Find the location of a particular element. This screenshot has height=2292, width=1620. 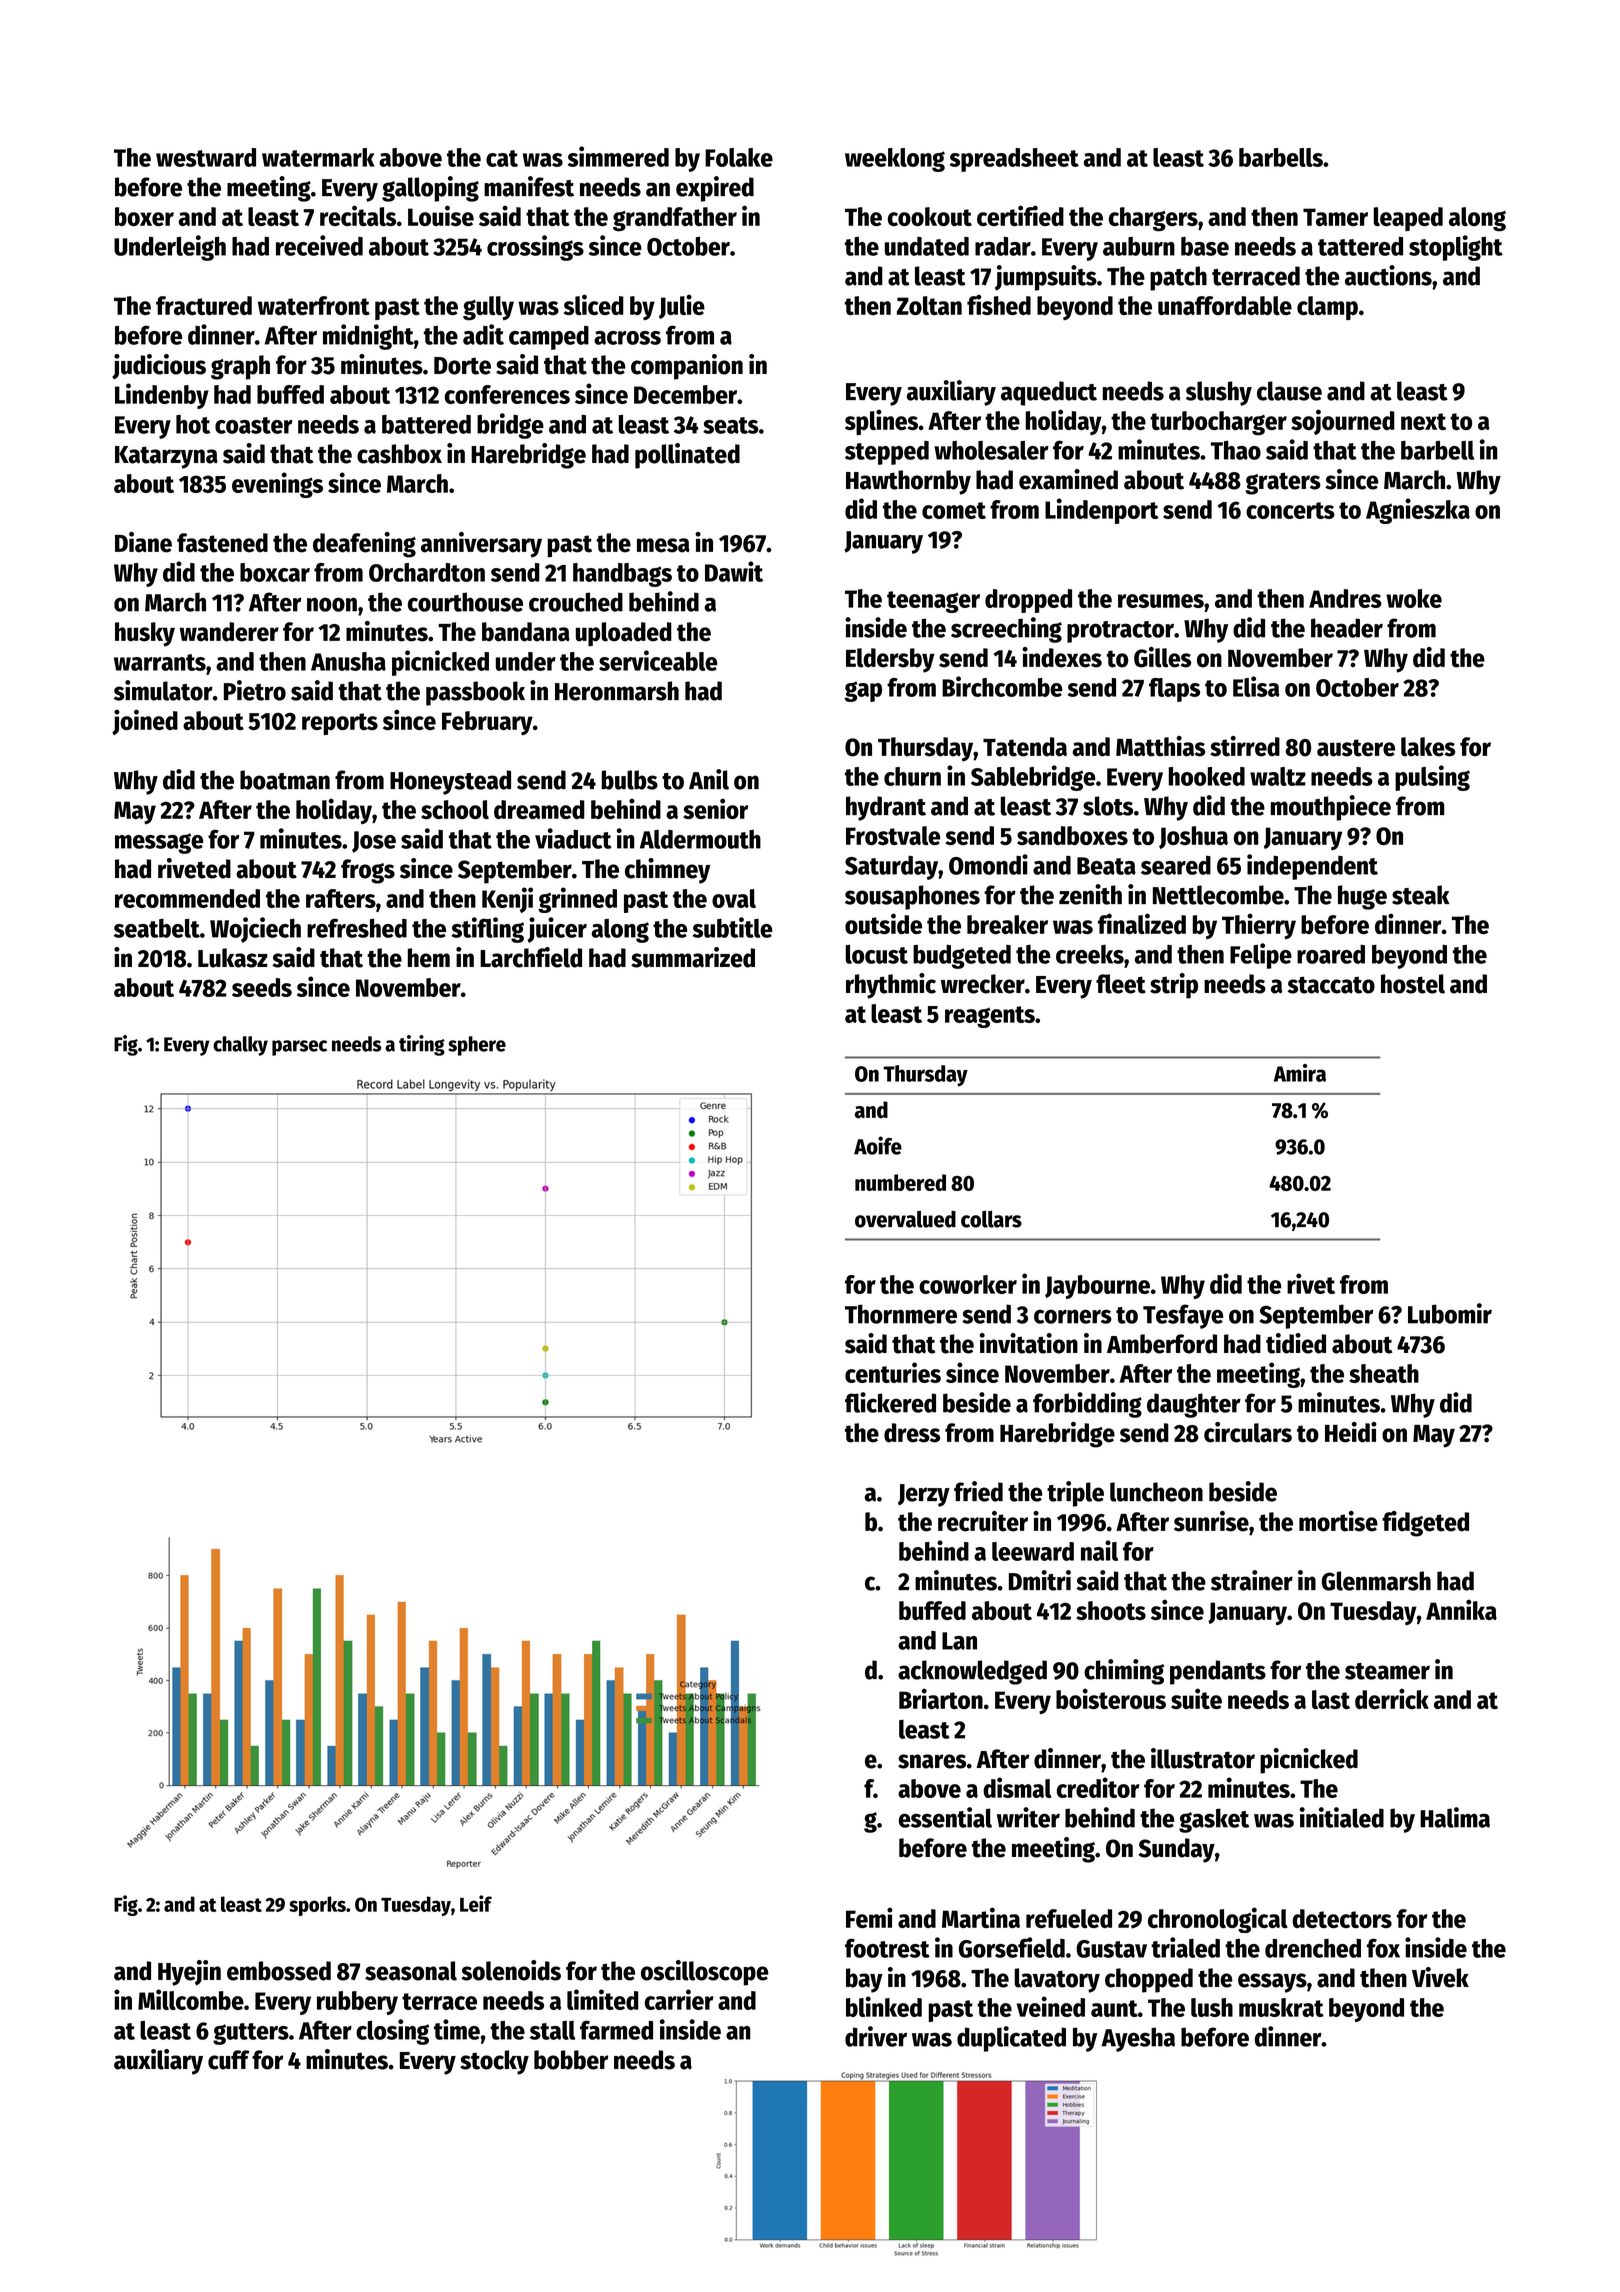

Julie is located at coordinates (682, 306).
